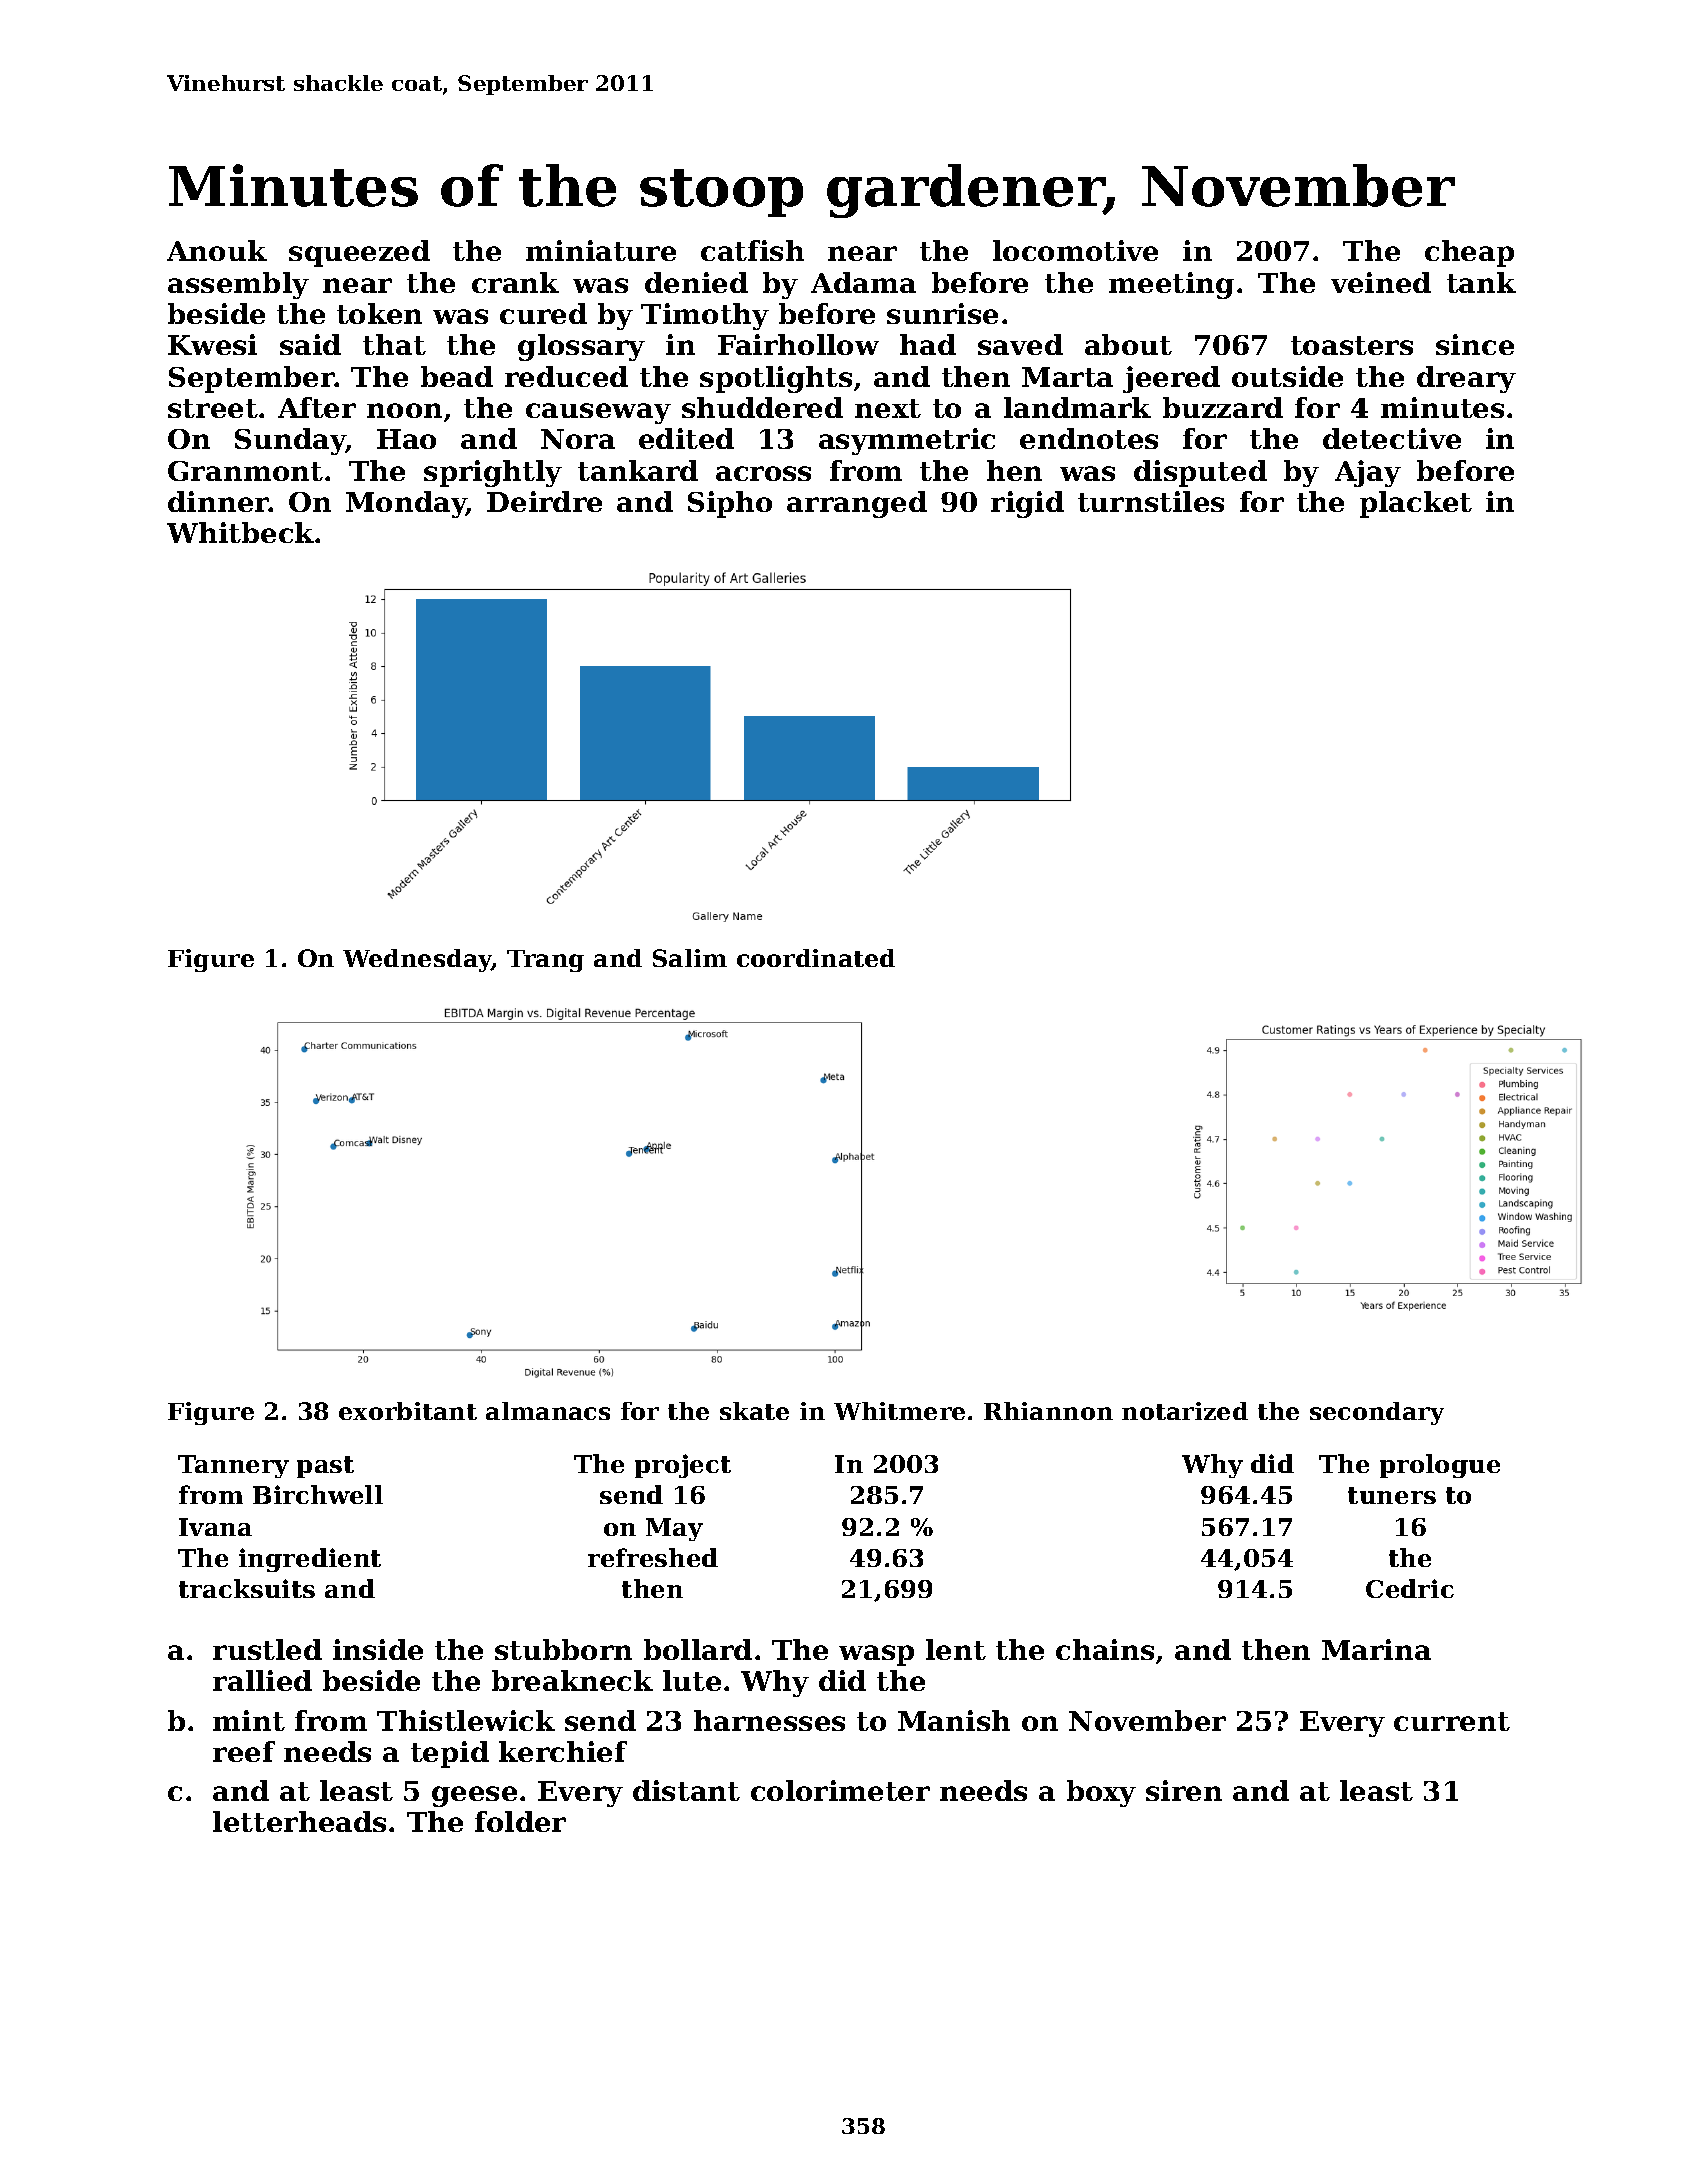 This document has width=1683, height=2178. I want to click on coordinated, so click(816, 958).
